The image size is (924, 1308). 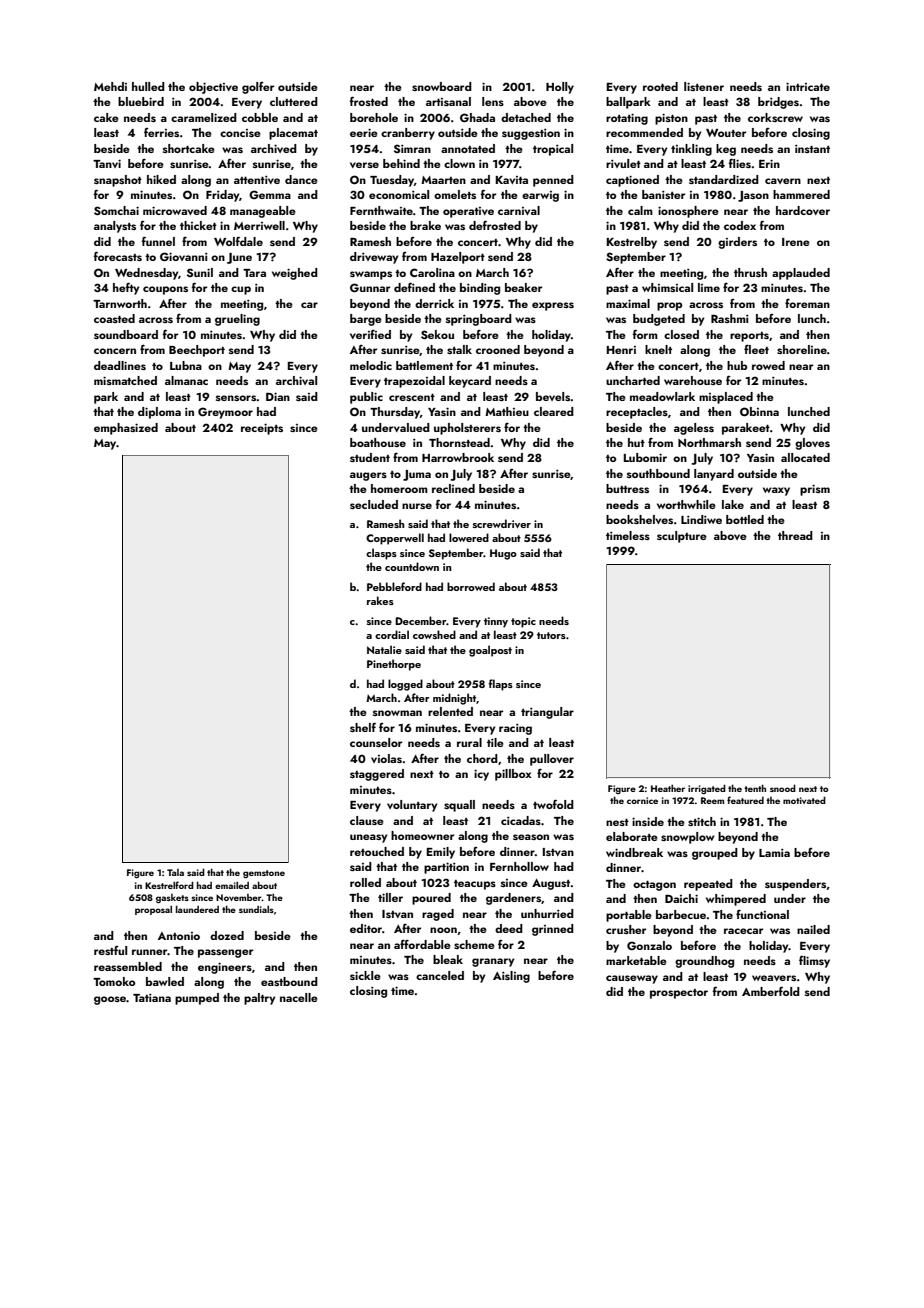 I want to click on borehole, so click(x=374, y=117).
